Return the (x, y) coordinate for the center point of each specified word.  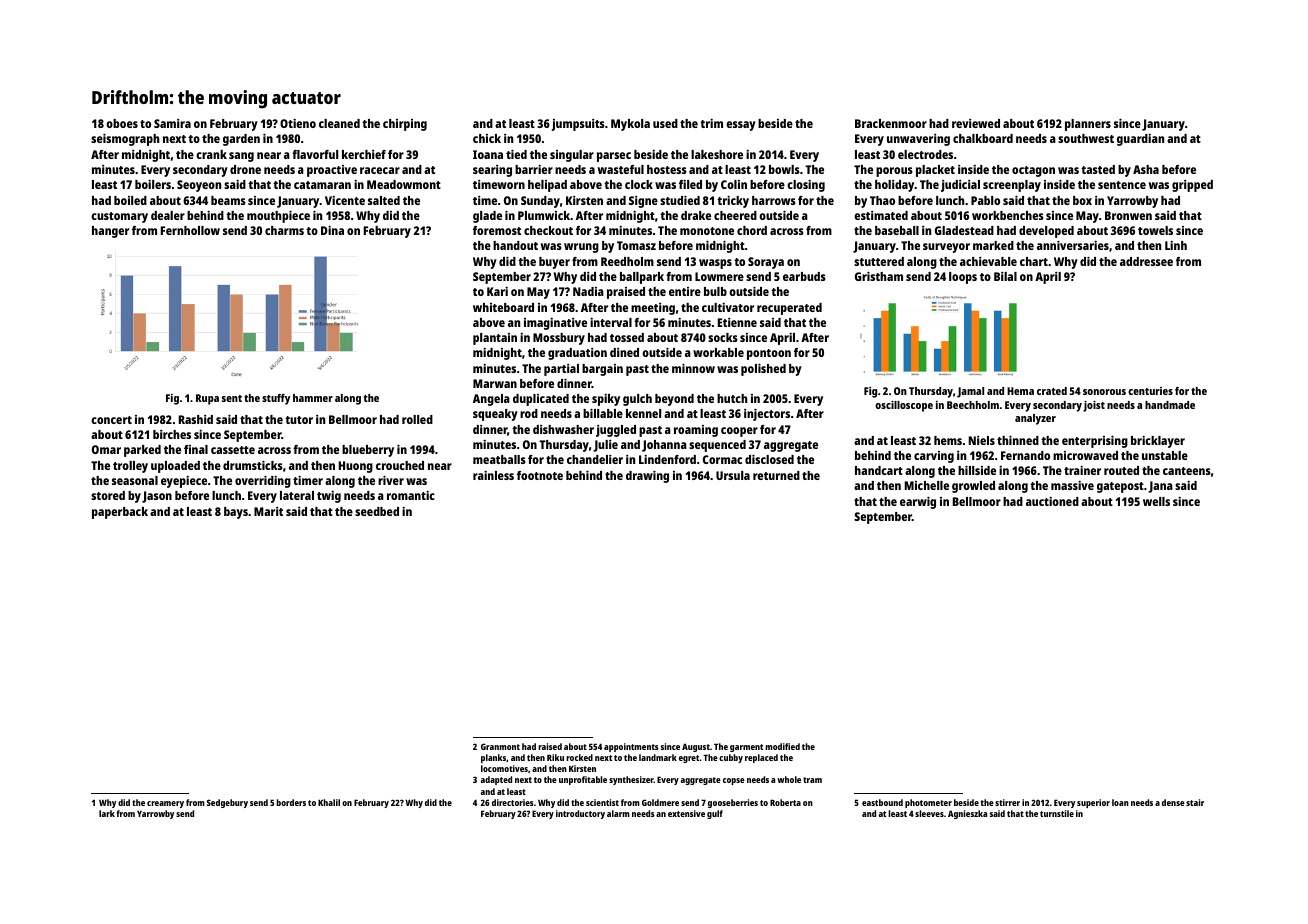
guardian (1140, 140)
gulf (715, 814)
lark (107, 813)
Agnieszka (967, 814)
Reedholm (627, 261)
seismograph (125, 140)
